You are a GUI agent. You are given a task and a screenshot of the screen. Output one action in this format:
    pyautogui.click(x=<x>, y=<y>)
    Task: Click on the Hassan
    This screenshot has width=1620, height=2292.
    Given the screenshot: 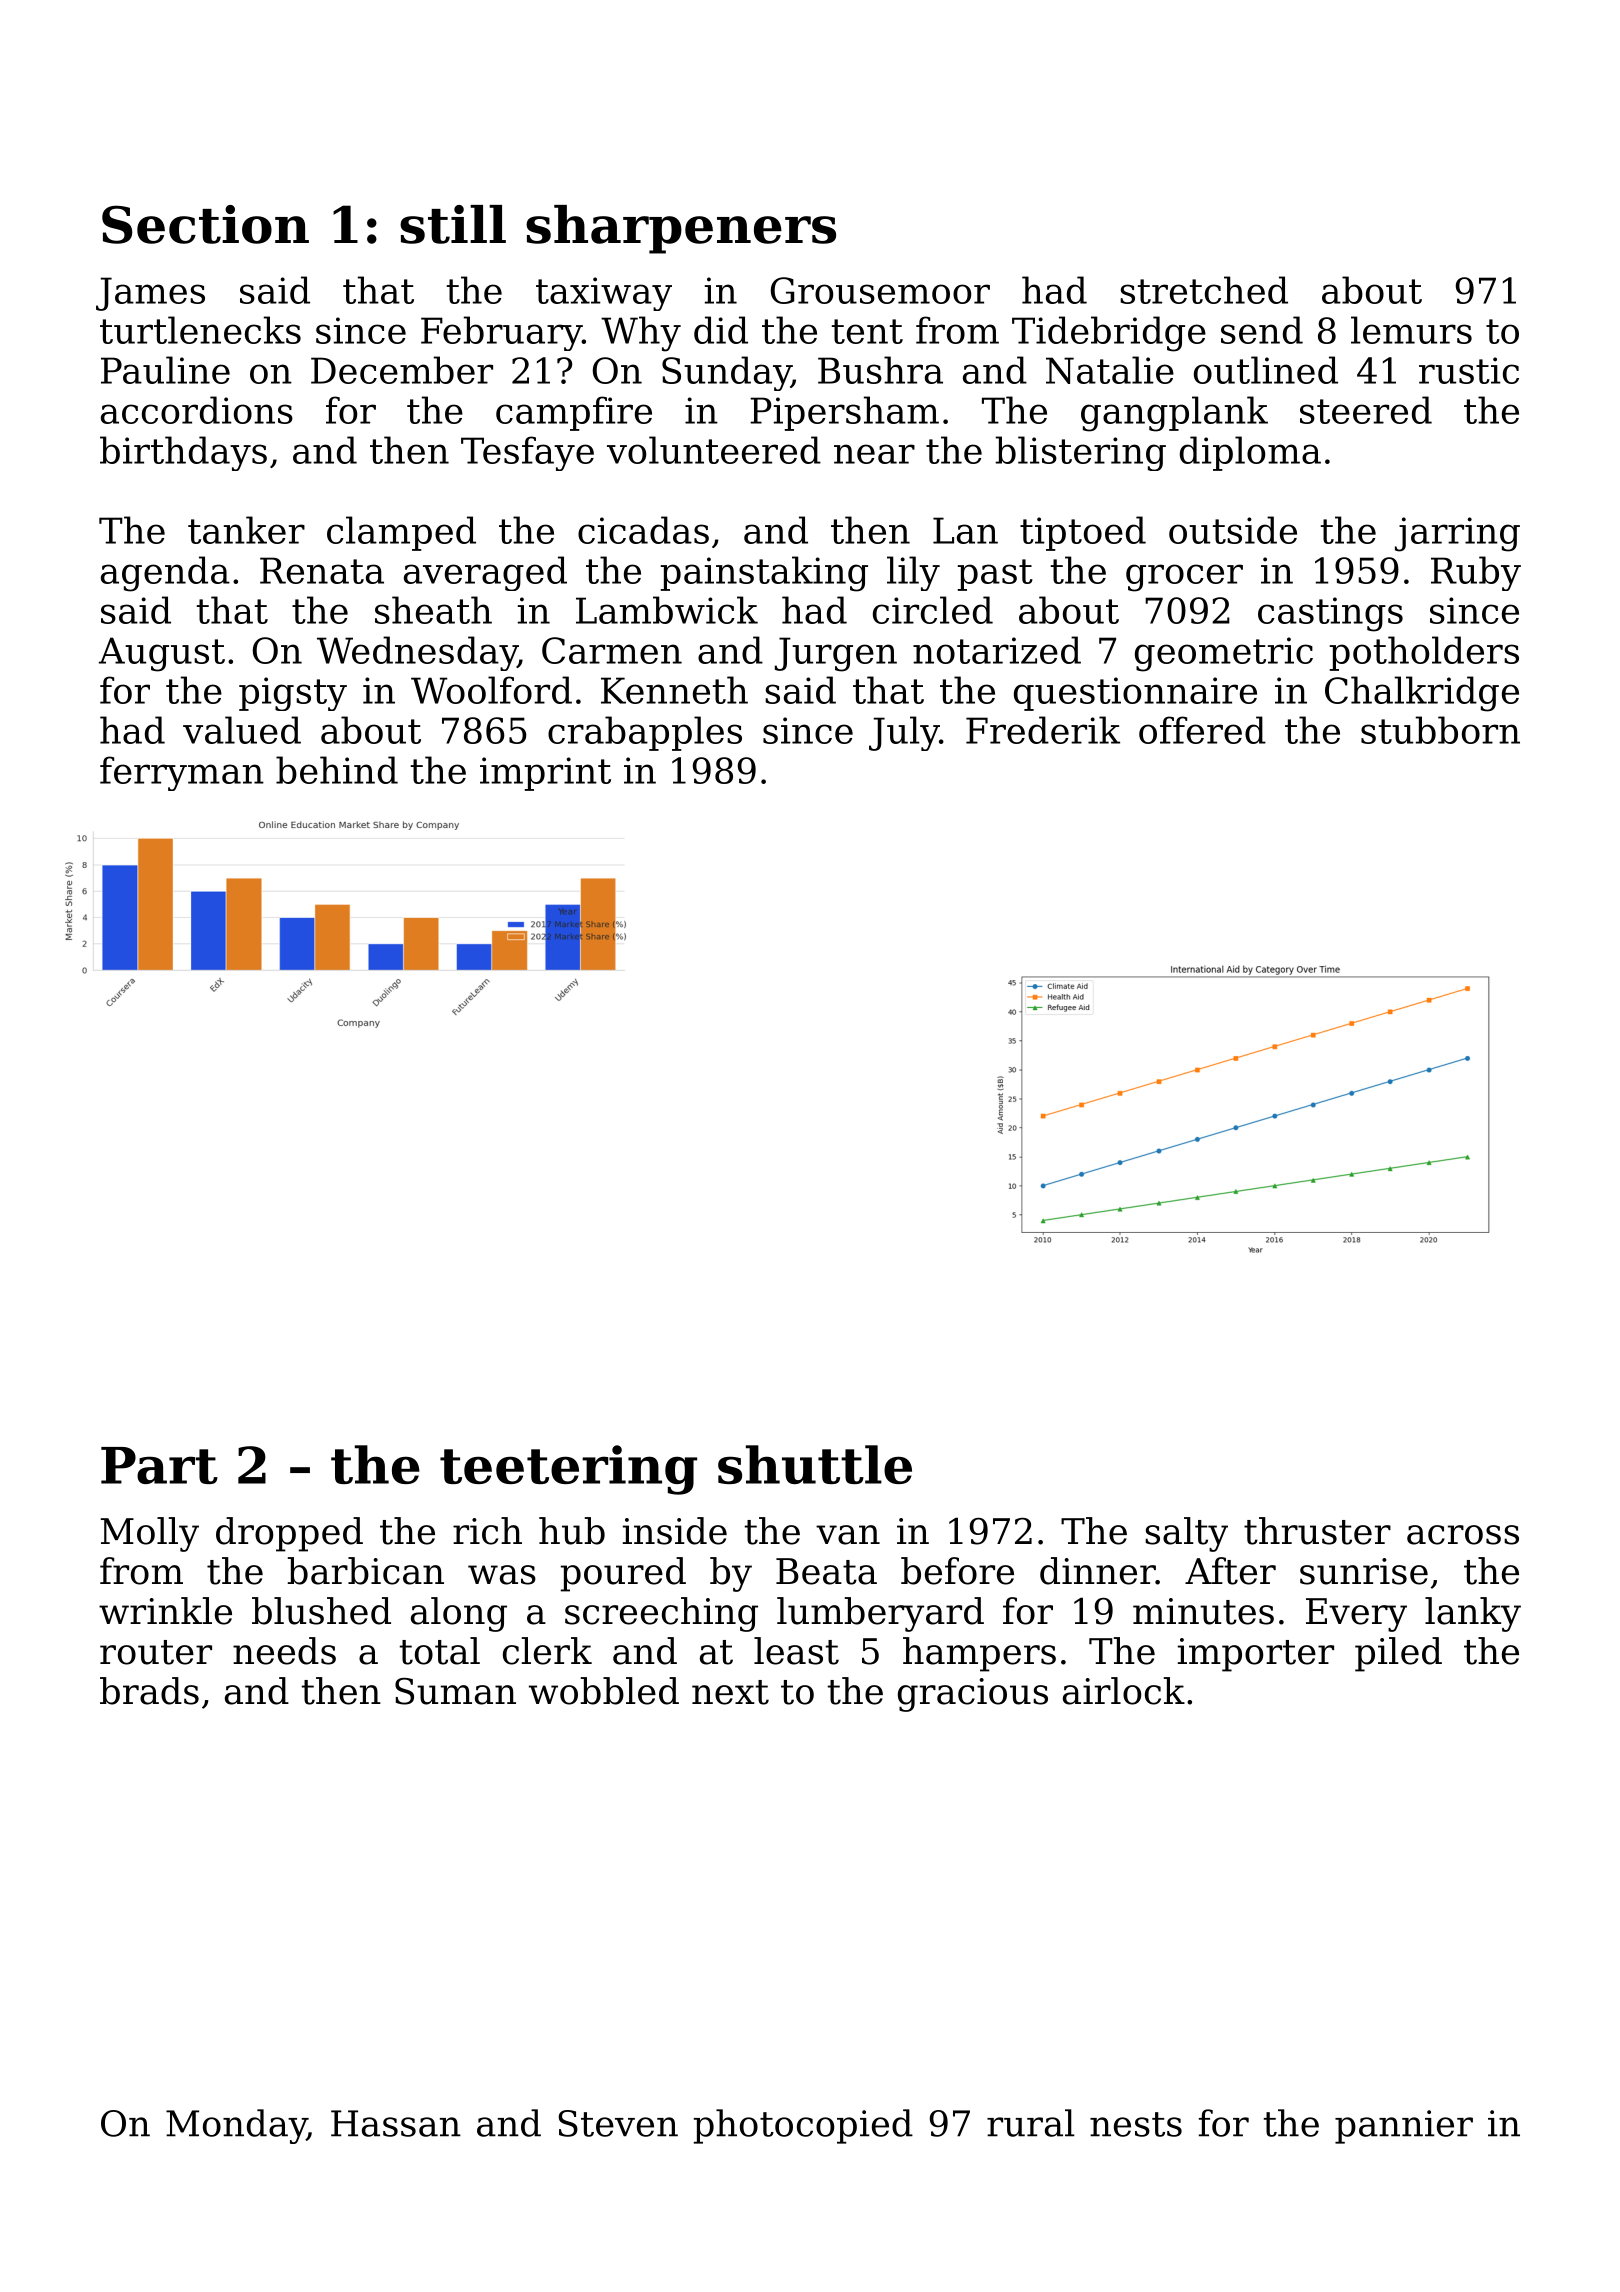 What is the action you would take?
    pyautogui.click(x=396, y=2123)
